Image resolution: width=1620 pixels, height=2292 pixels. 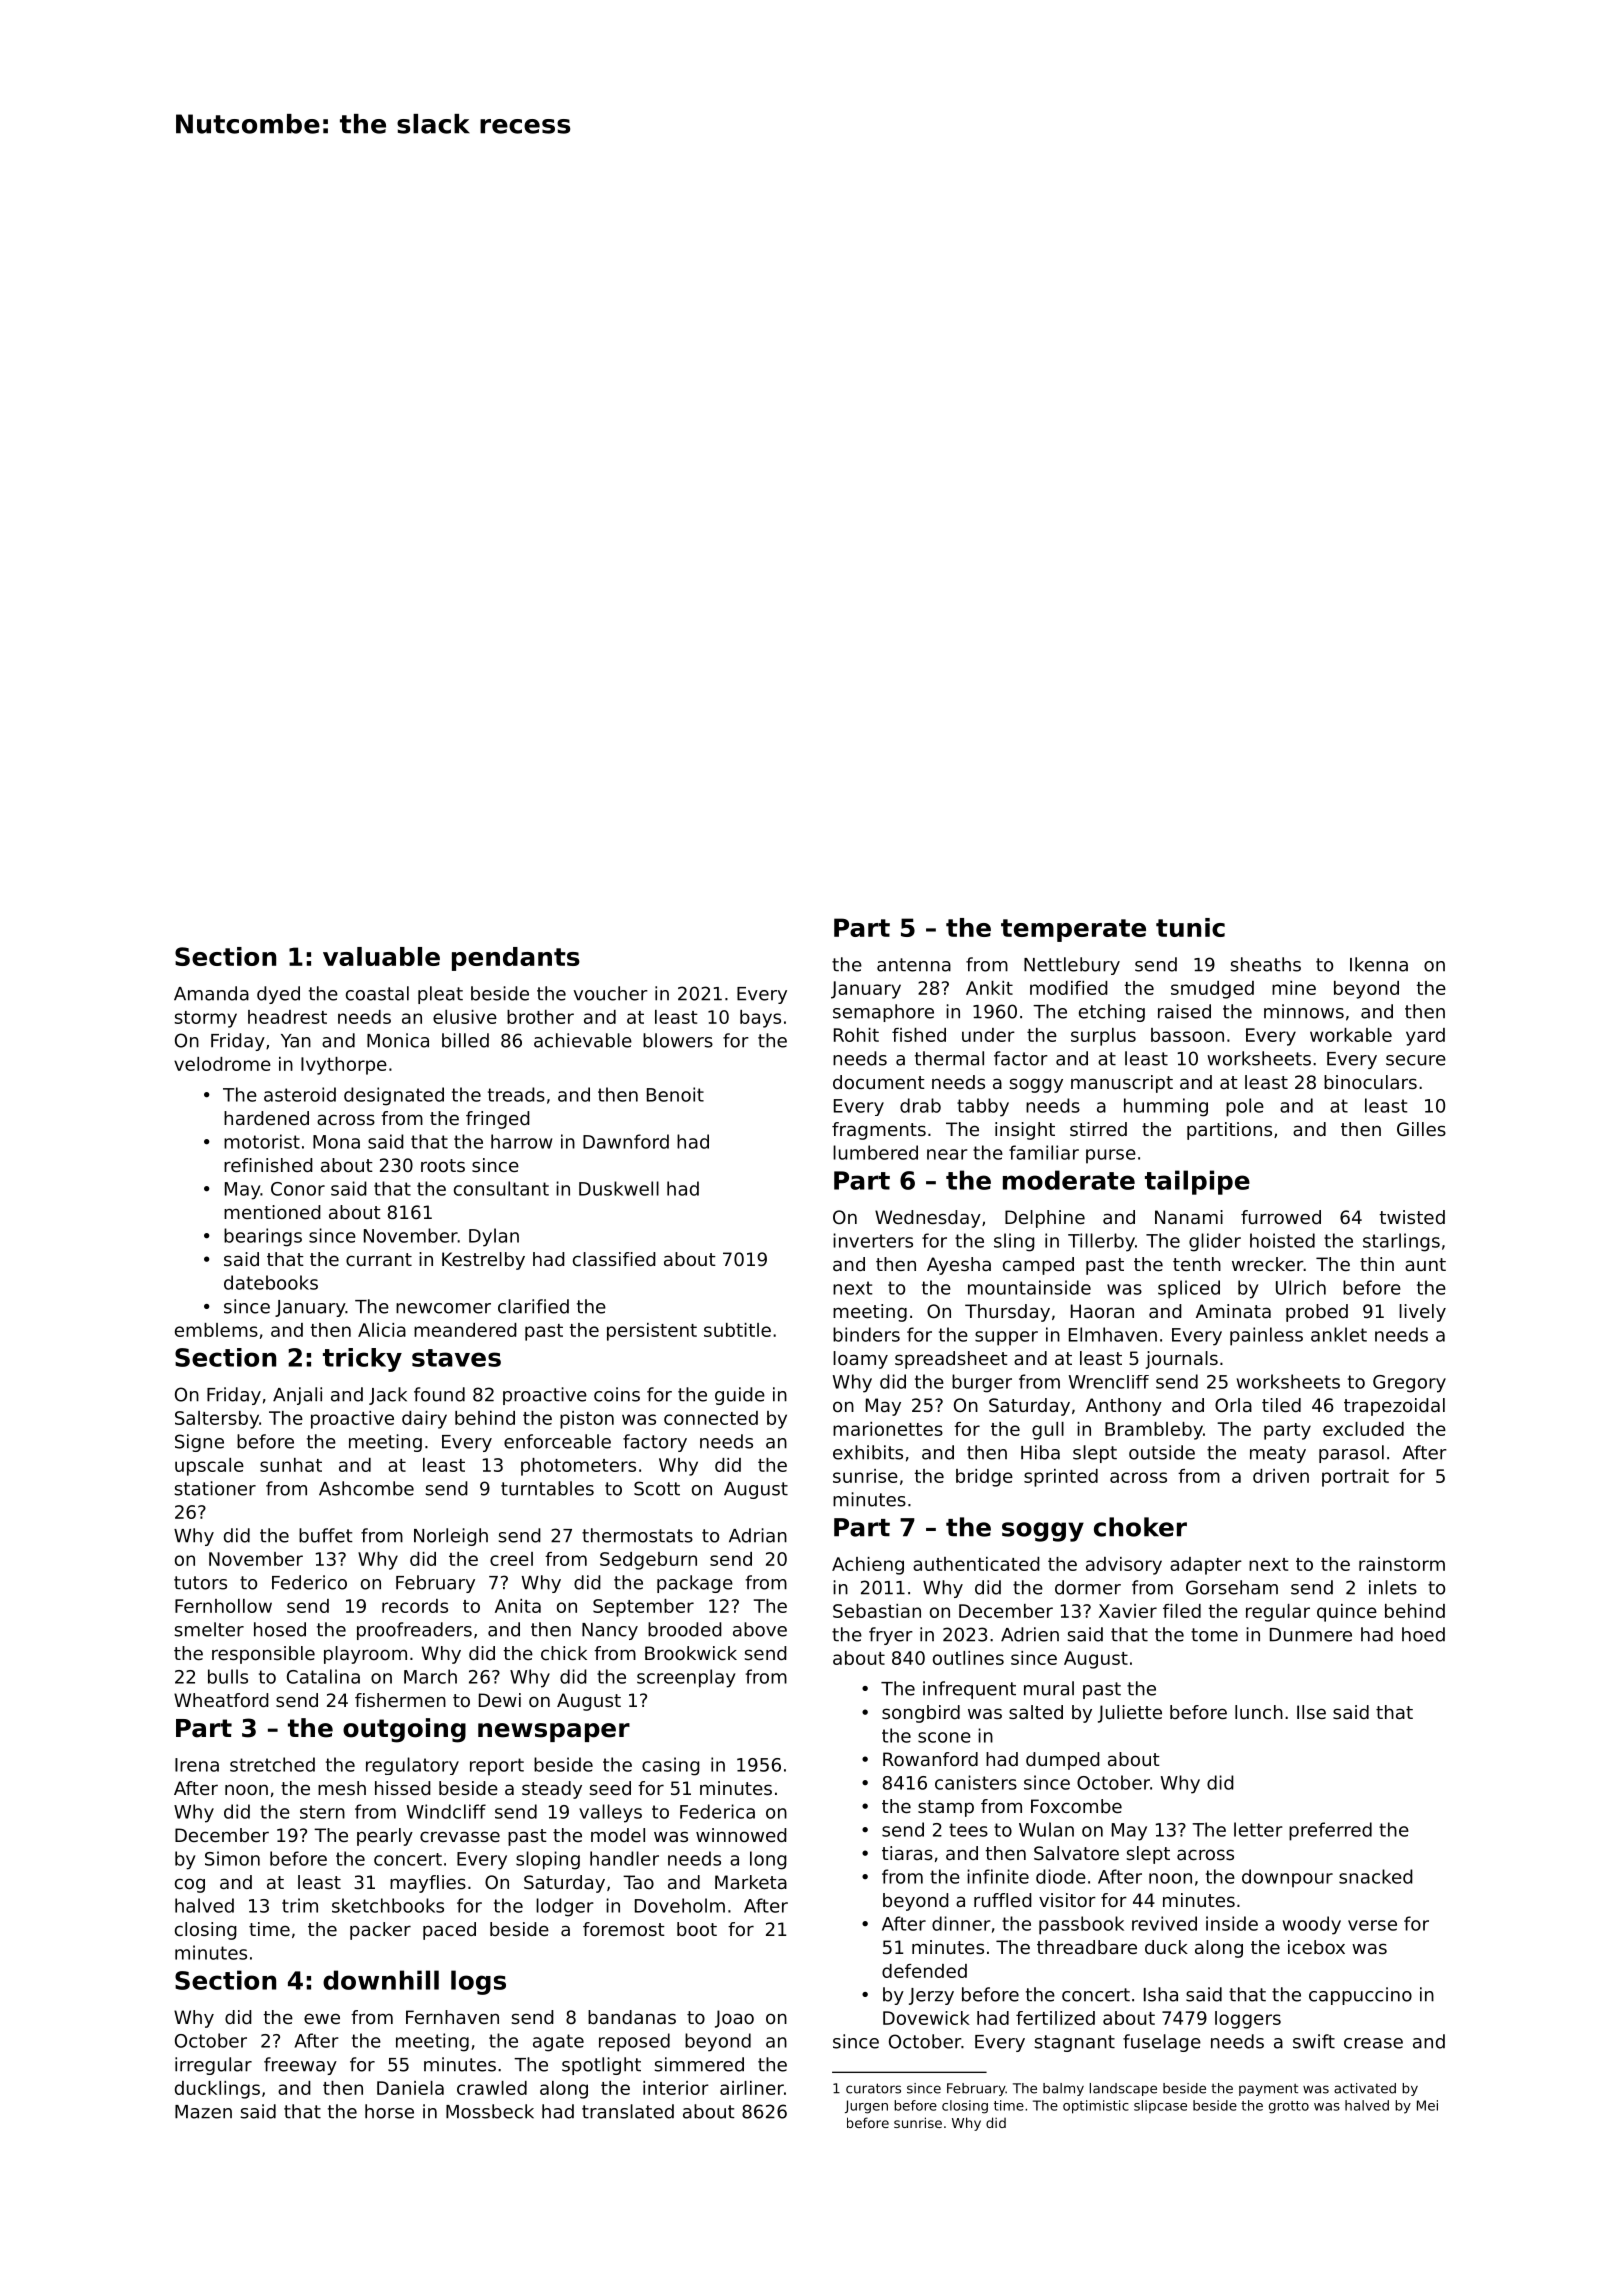 I want to click on Wheatford, so click(x=221, y=1700).
